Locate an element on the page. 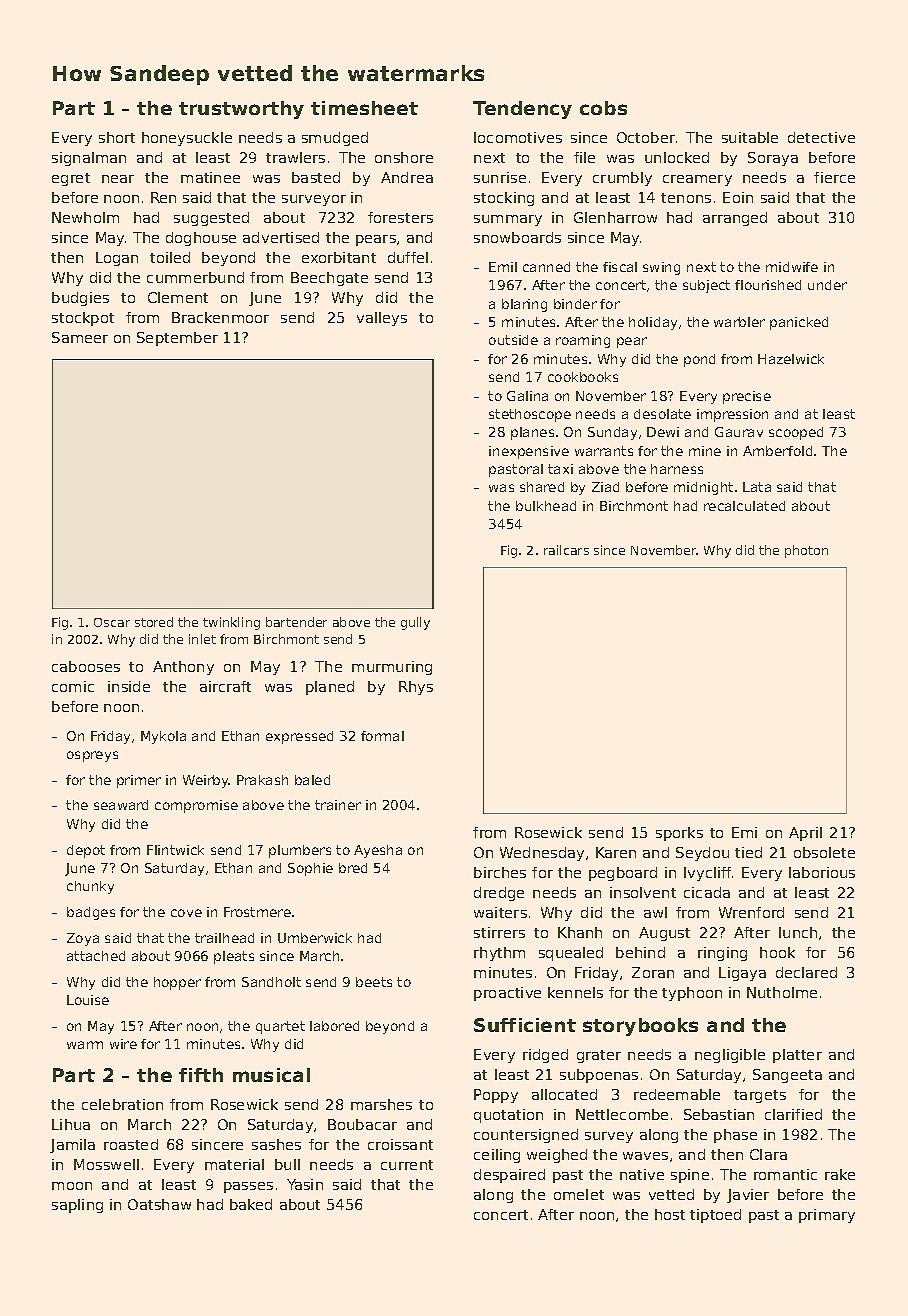 This page has height=1316, width=908. photon is located at coordinates (806, 551).
